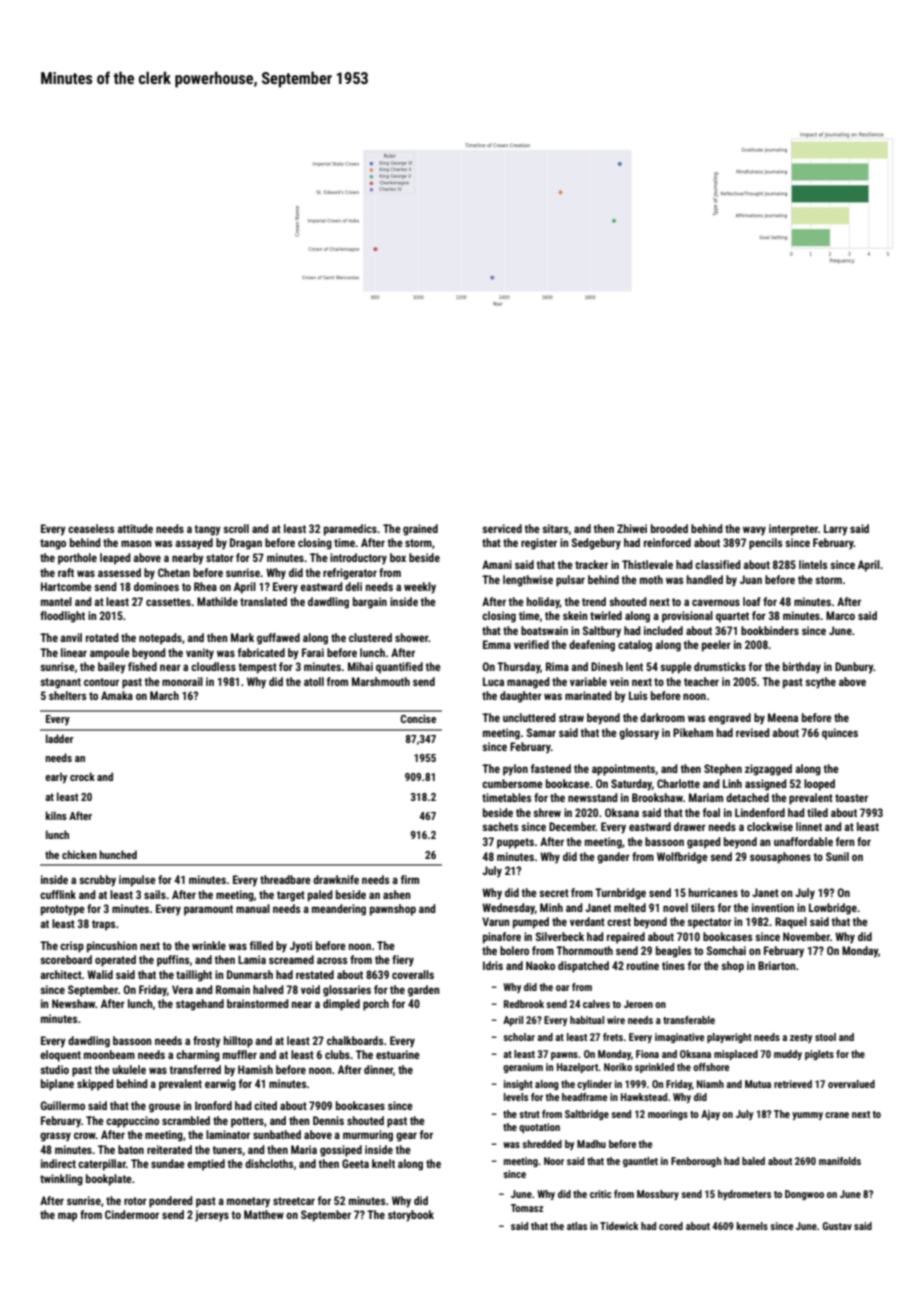 This document has height=1308, width=924. Describe the element at coordinates (542, 1144) in the document. I see `shredded` at that location.
